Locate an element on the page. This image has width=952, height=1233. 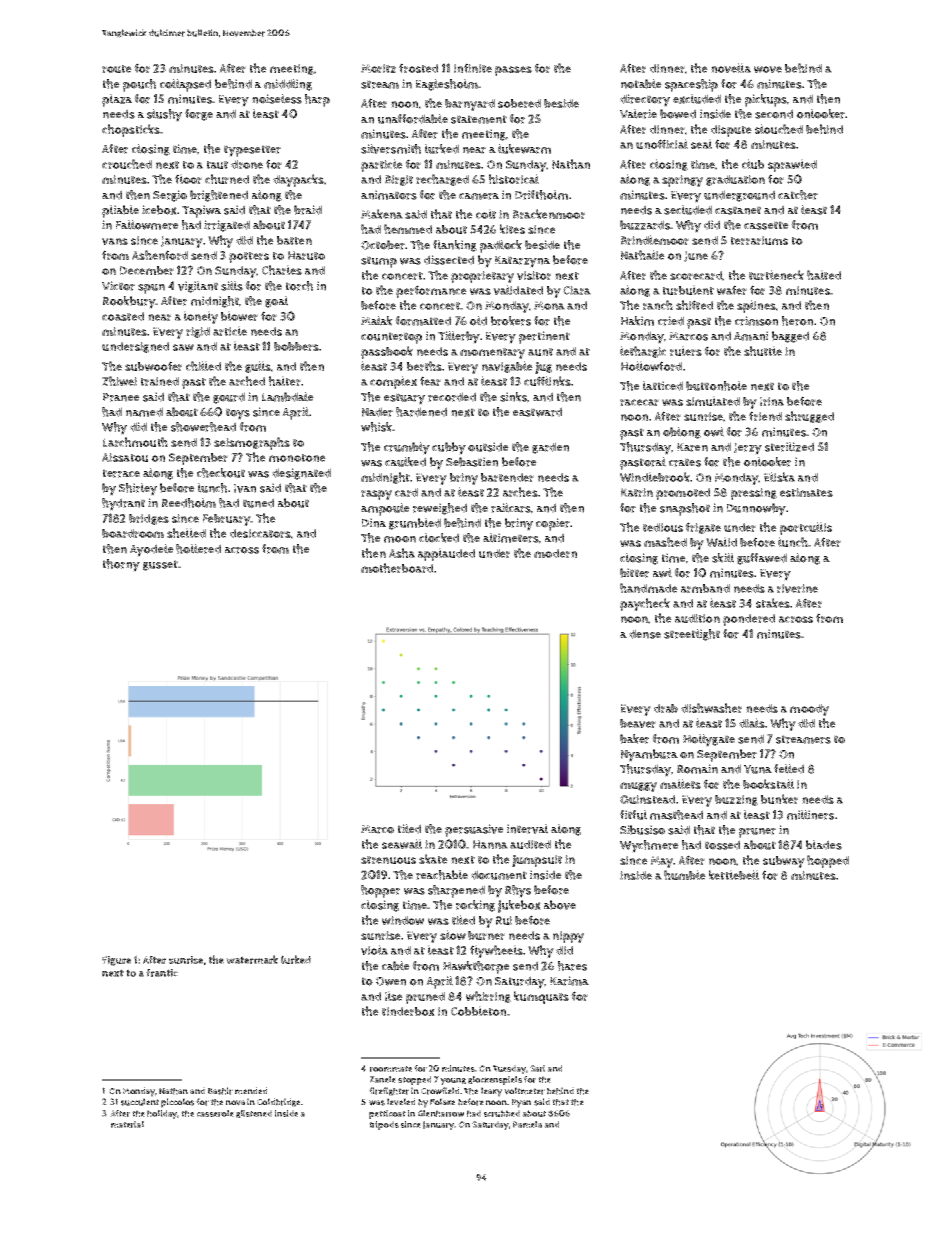
holiday is located at coordinates (162, 1114).
